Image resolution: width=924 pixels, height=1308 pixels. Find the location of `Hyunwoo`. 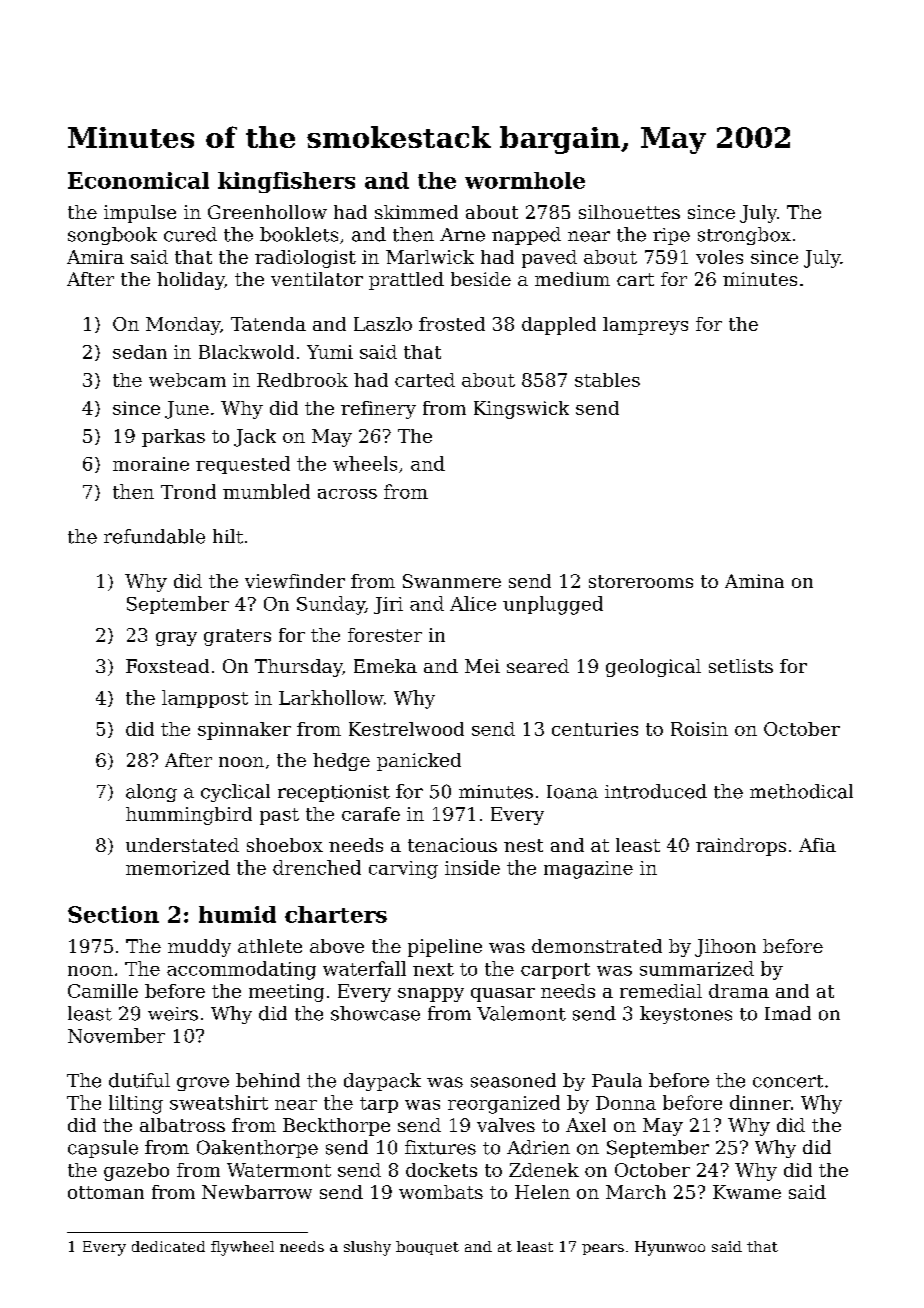

Hyunwoo is located at coordinates (670, 1248).
